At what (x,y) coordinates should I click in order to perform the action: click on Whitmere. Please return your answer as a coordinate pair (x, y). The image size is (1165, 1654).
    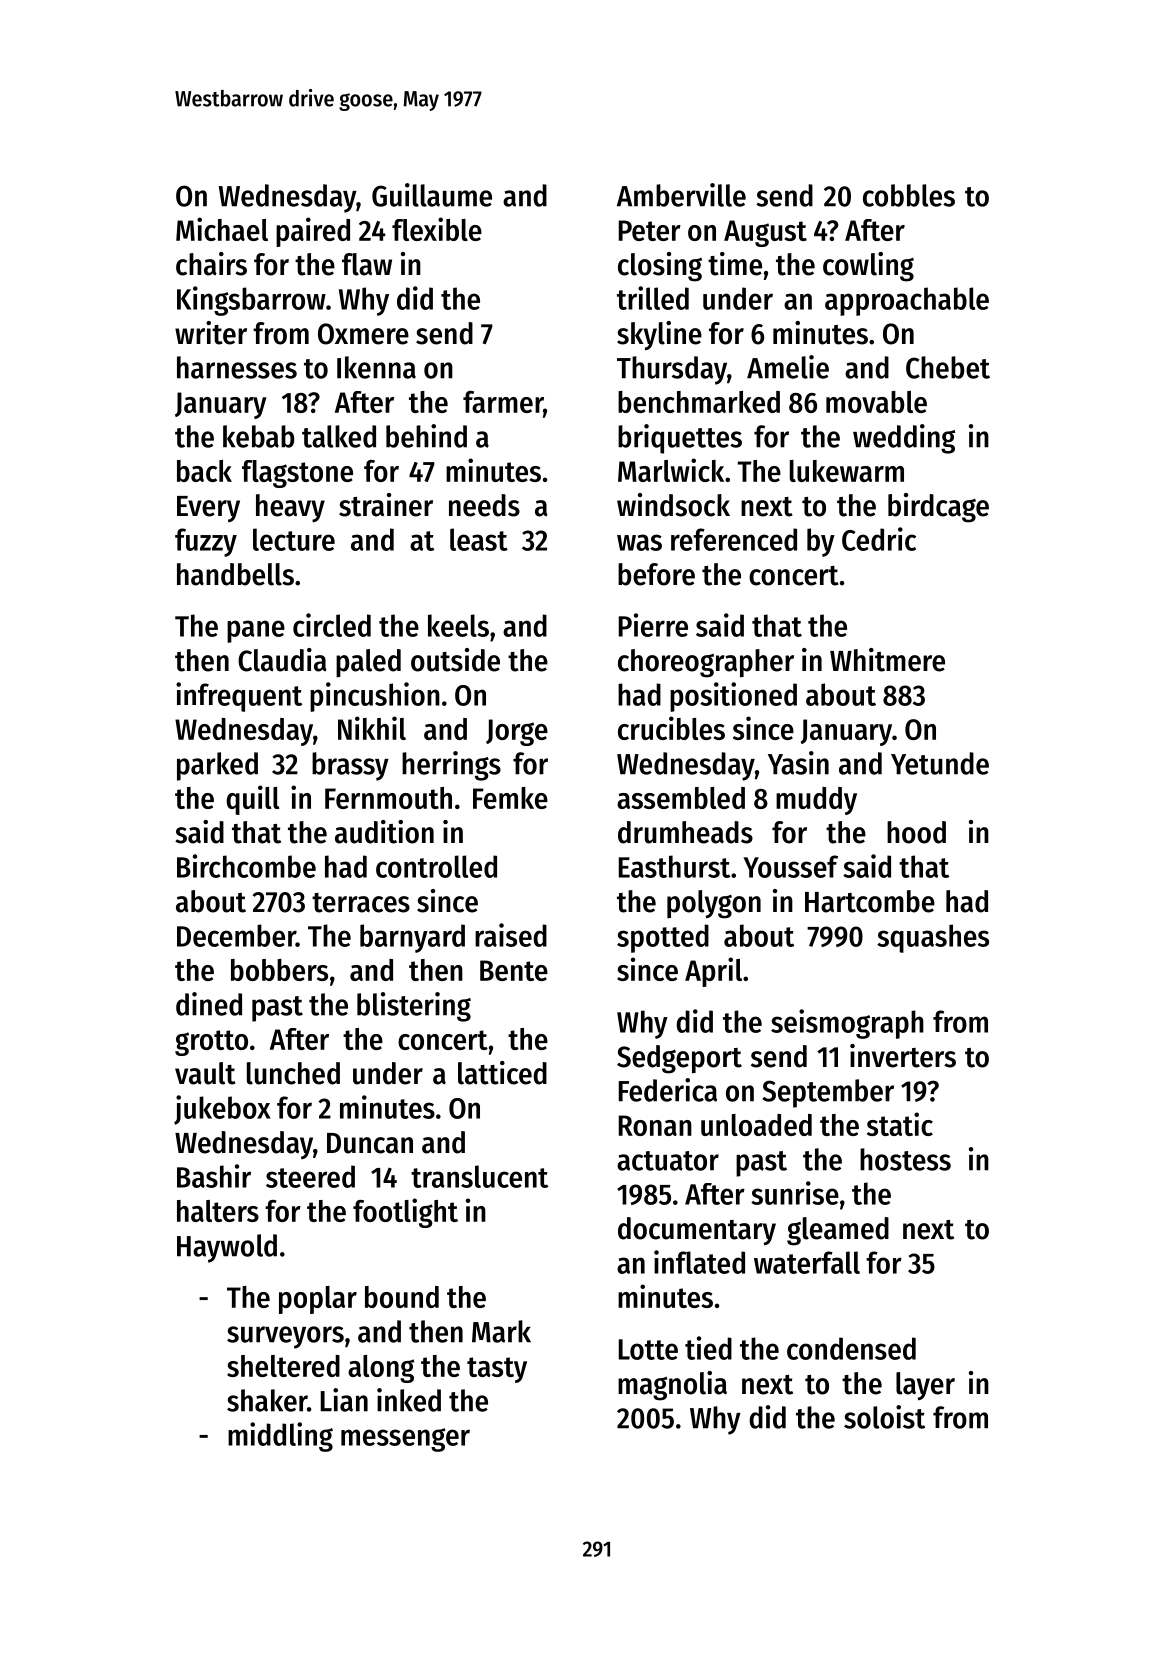
    Looking at the image, I should click on (887, 660).
